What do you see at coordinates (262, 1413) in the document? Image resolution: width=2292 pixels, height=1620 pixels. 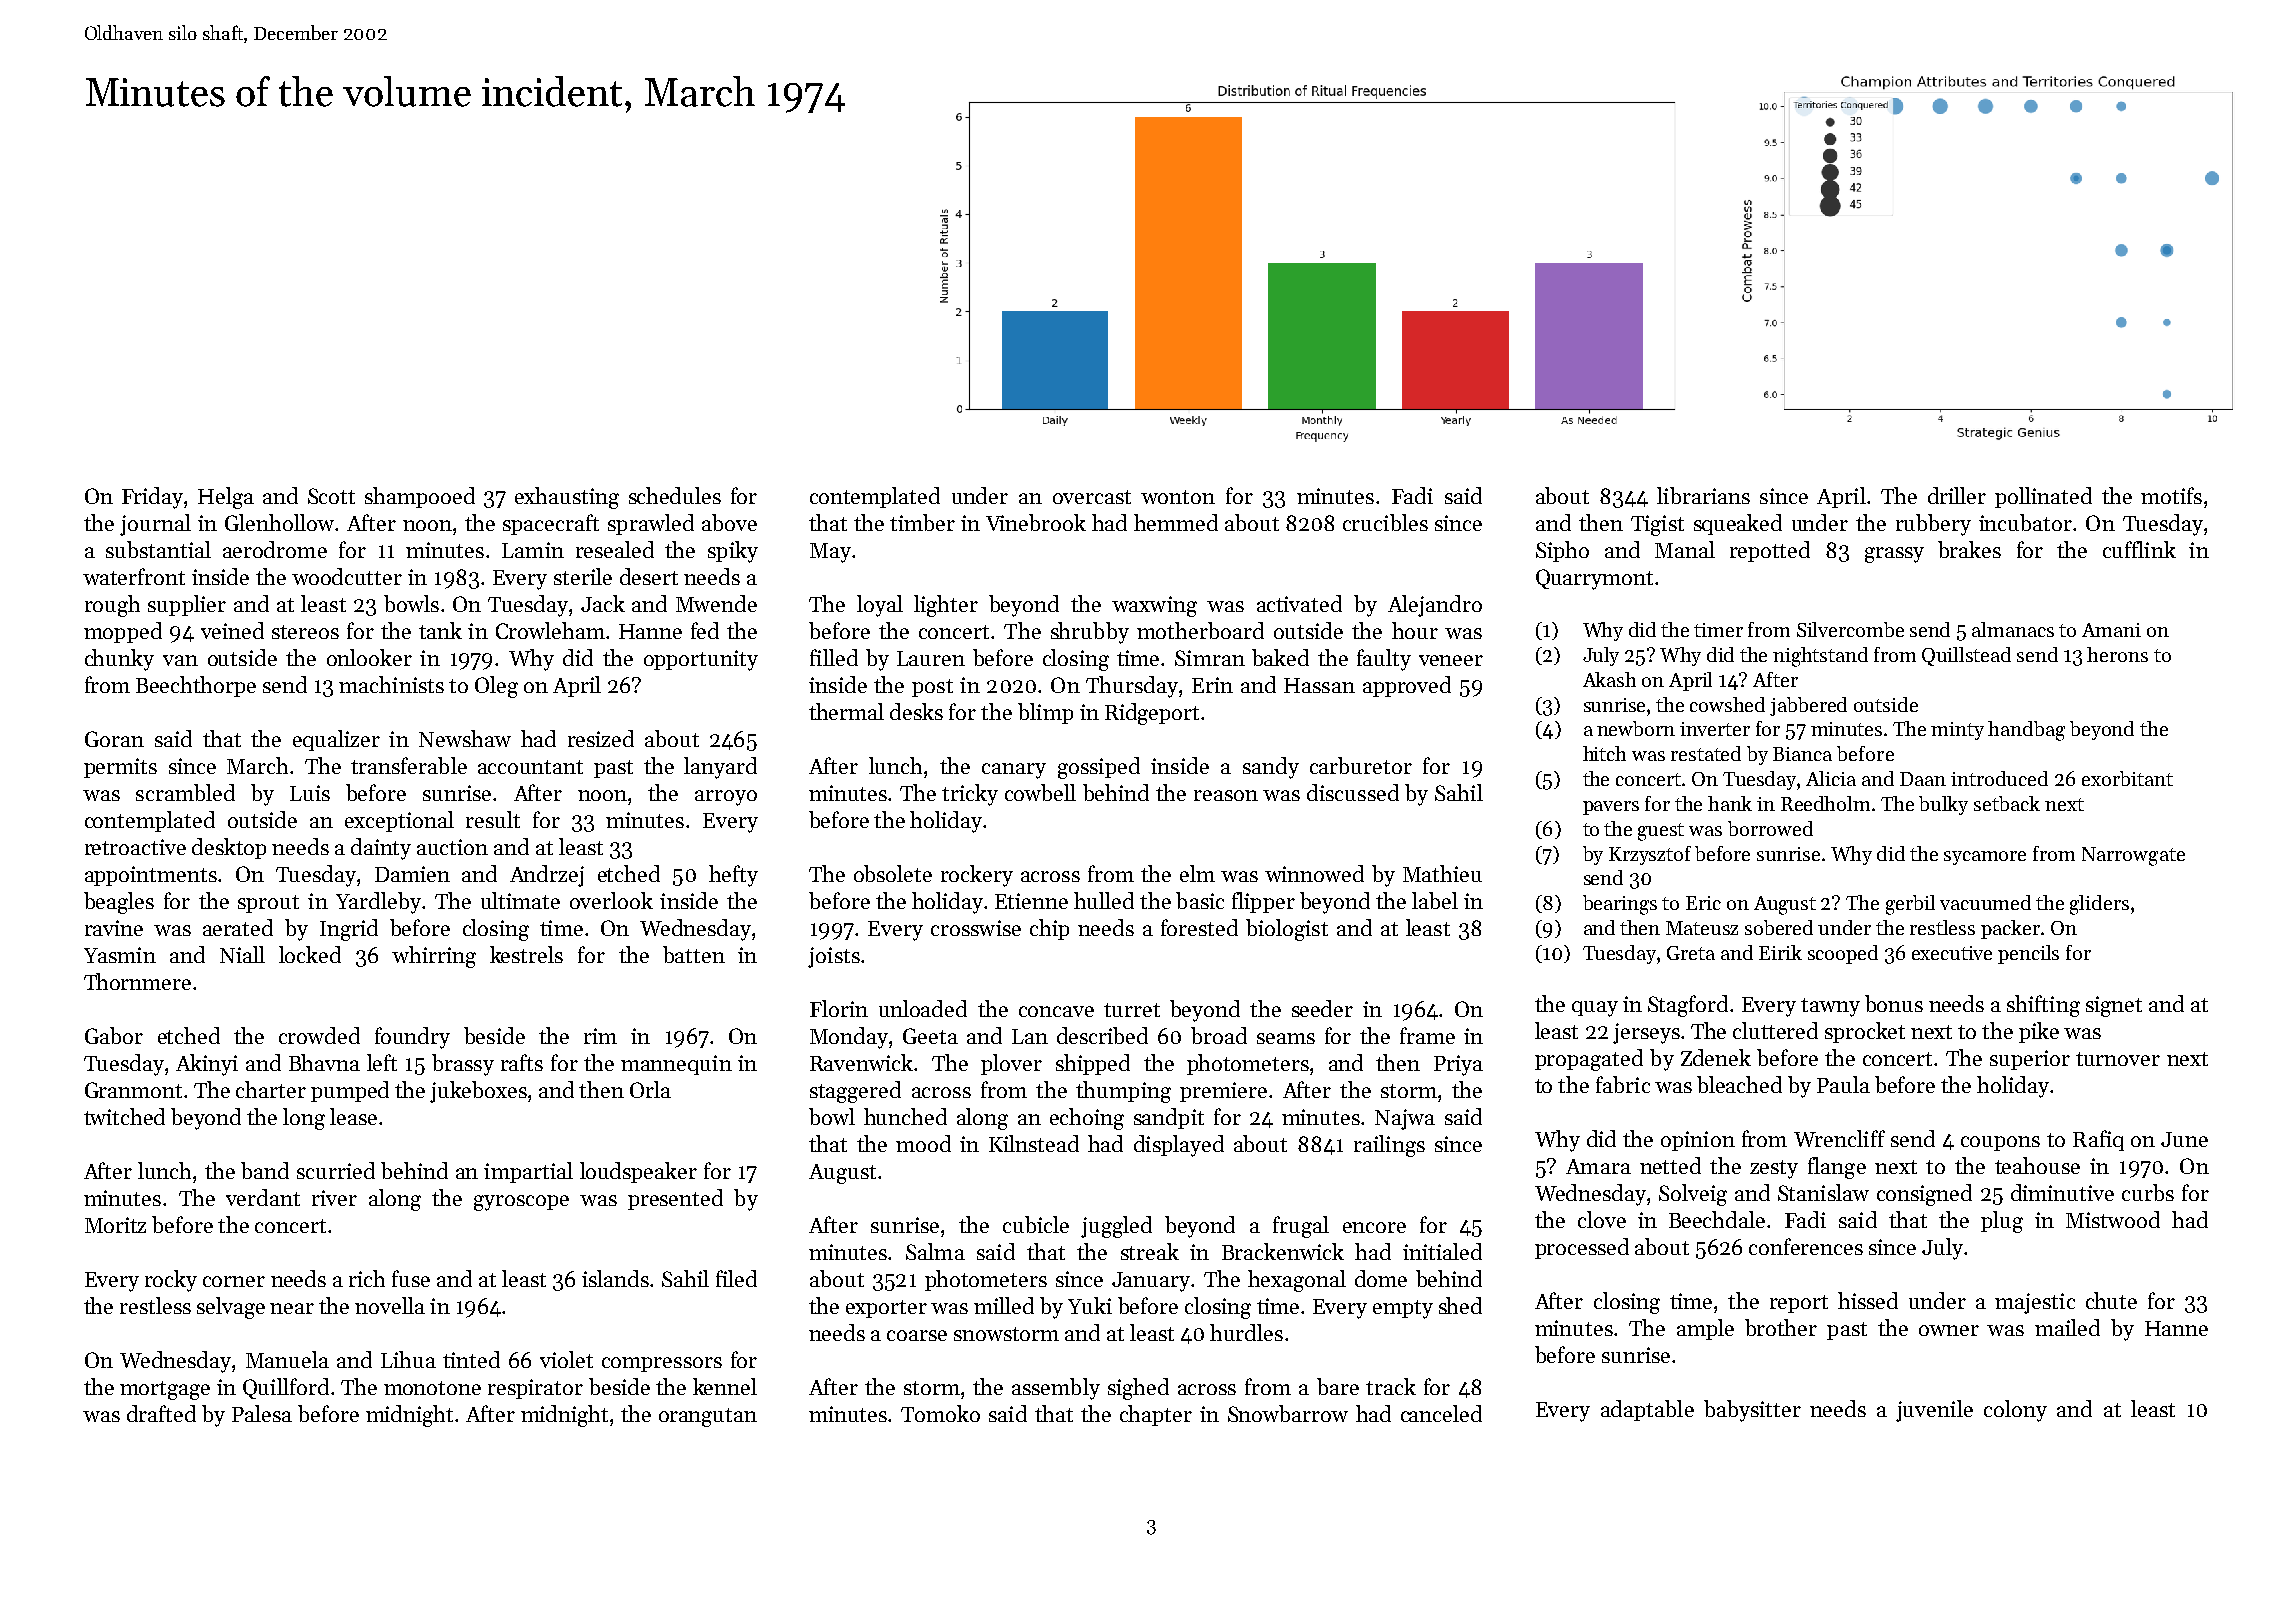 I see `Palesa` at bounding box center [262, 1413].
